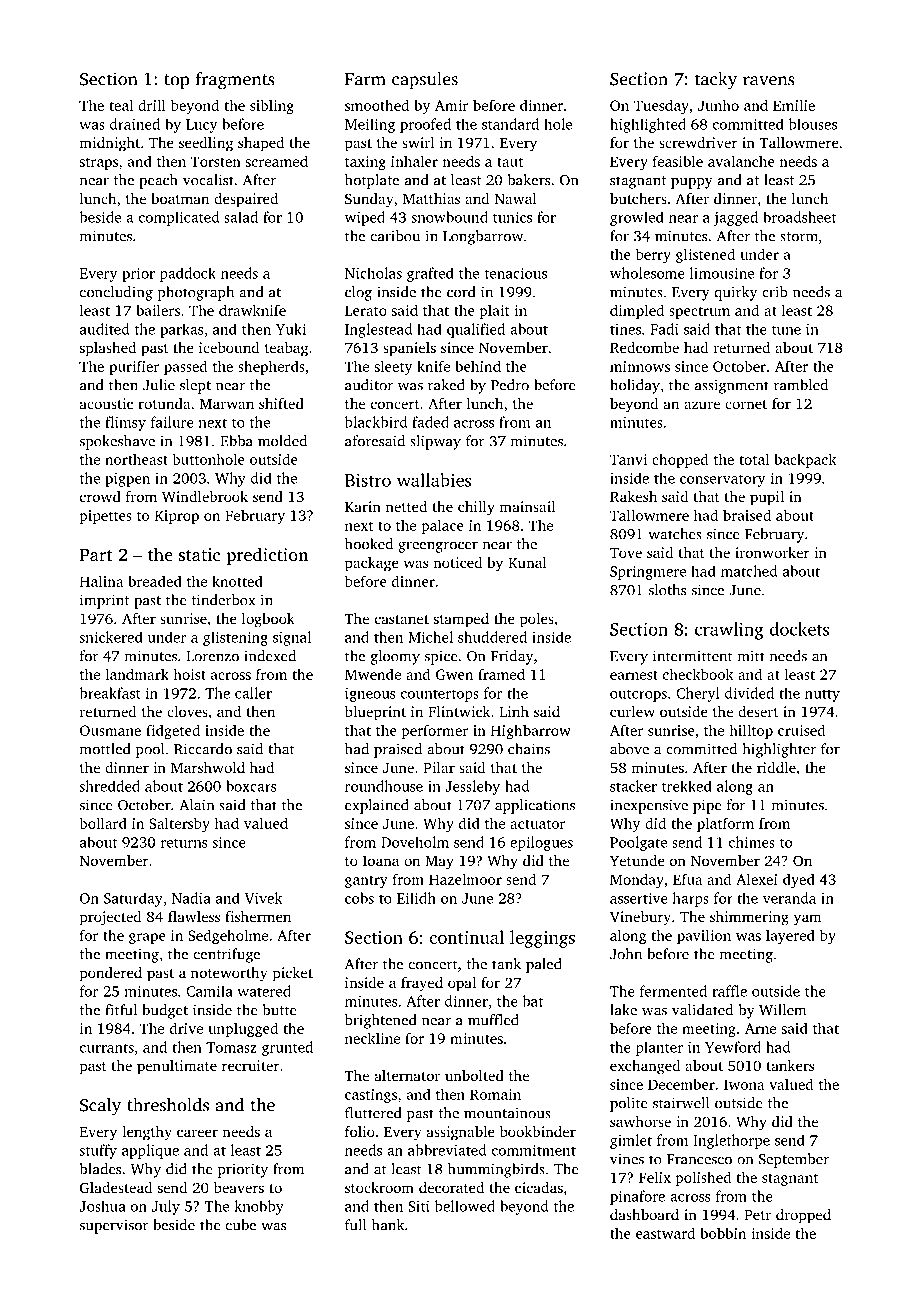 The height and width of the screenshot is (1308, 924). Describe the element at coordinates (388, 1225) in the screenshot. I see `hank` at that location.
